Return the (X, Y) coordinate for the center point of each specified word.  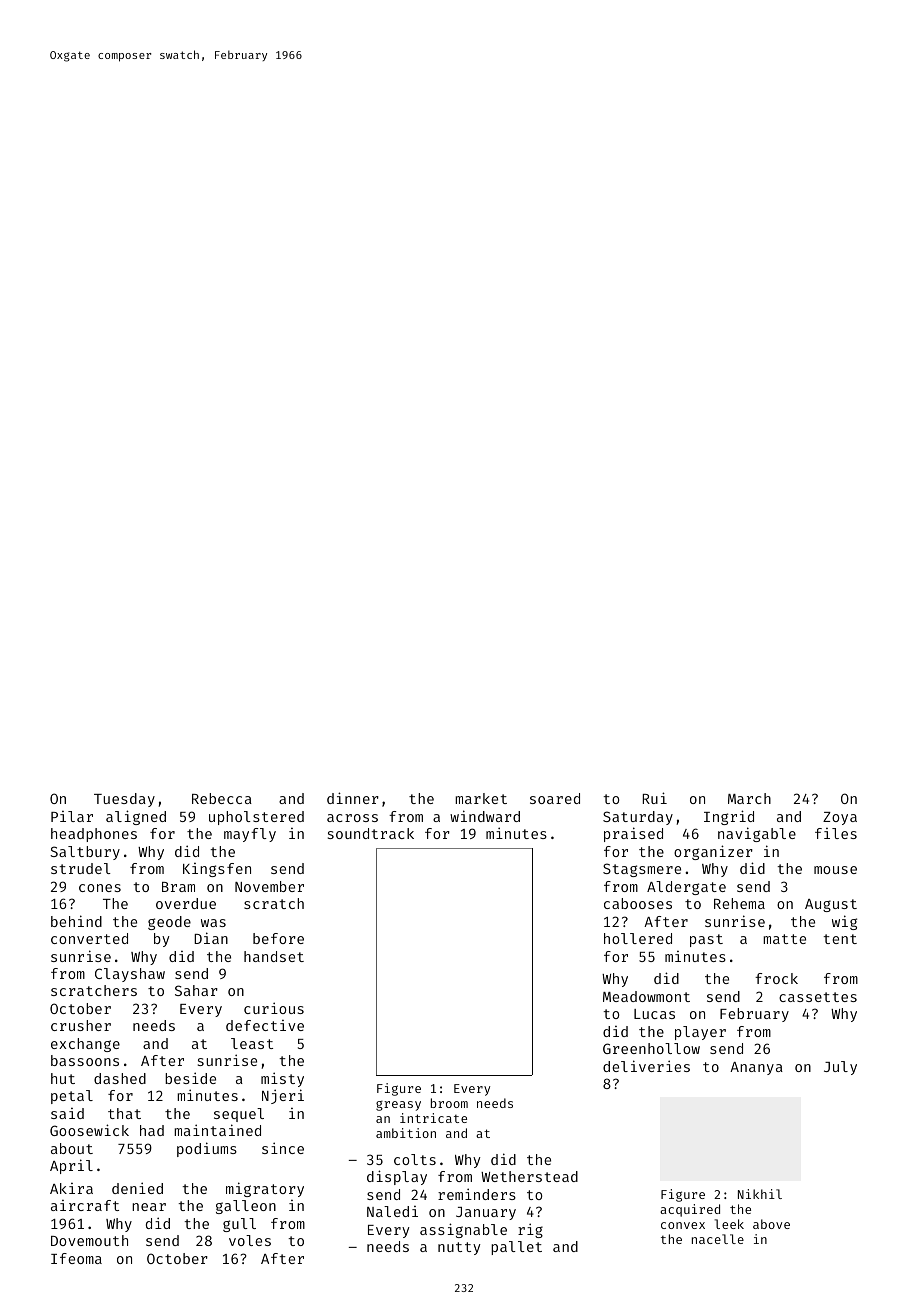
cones (100, 888)
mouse (835, 870)
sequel (239, 1115)
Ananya (756, 1068)
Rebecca (222, 798)
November (269, 886)
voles (250, 1240)
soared (555, 798)
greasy (398, 1106)
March (749, 798)
